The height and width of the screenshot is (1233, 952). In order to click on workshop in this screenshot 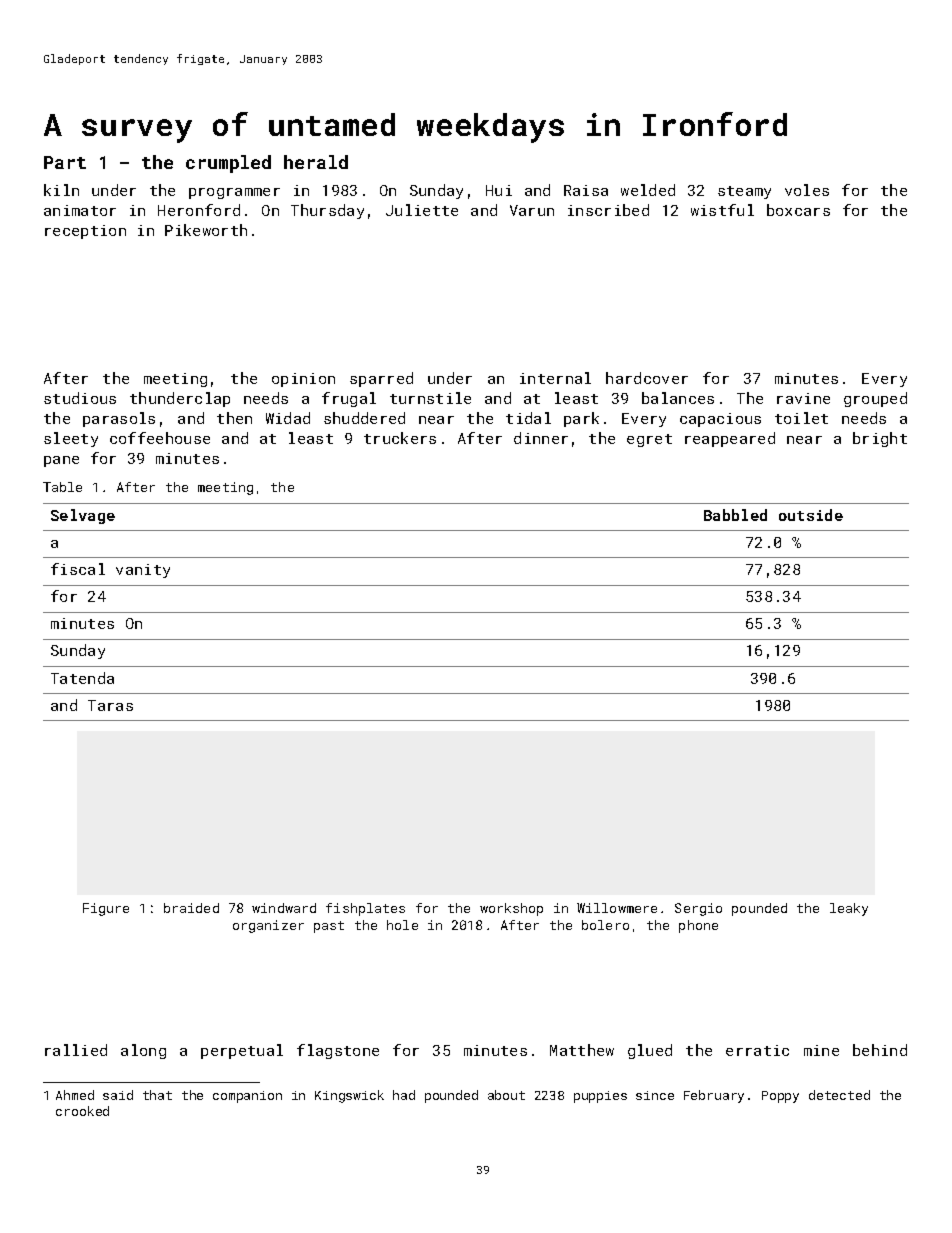, I will do `click(511, 909)`.
